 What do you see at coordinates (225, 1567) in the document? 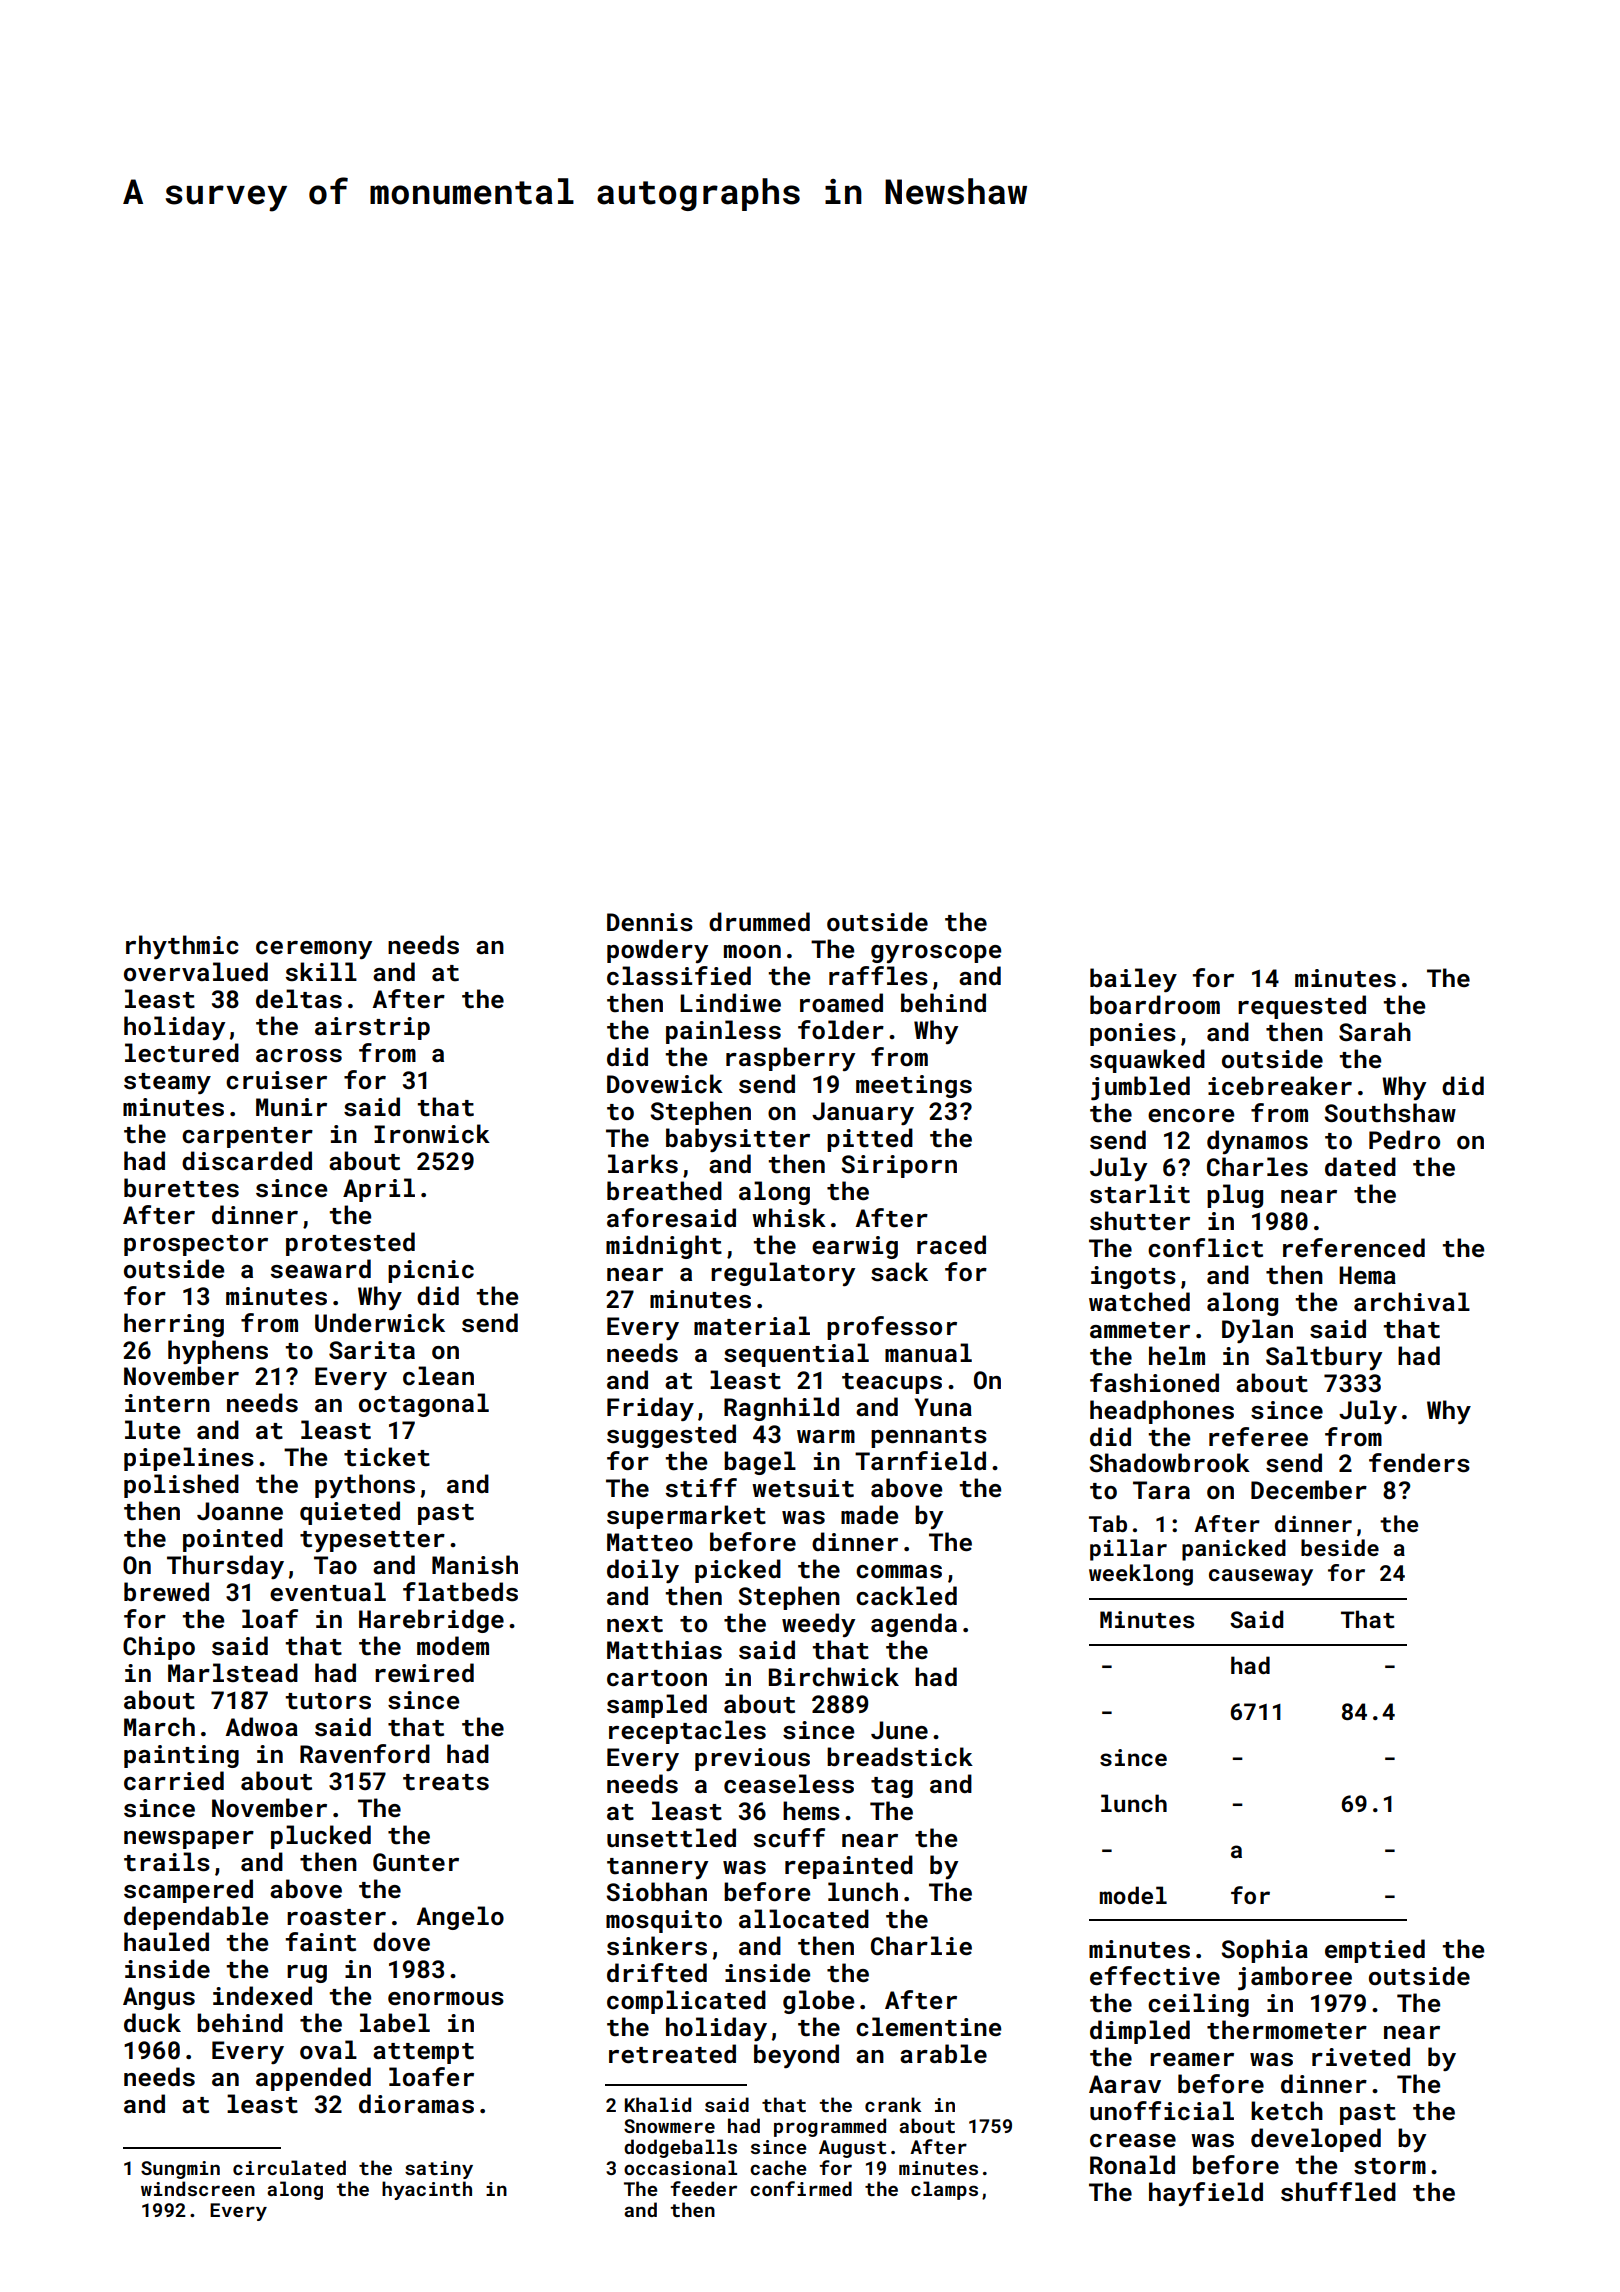
I see `Thursday` at bounding box center [225, 1567].
